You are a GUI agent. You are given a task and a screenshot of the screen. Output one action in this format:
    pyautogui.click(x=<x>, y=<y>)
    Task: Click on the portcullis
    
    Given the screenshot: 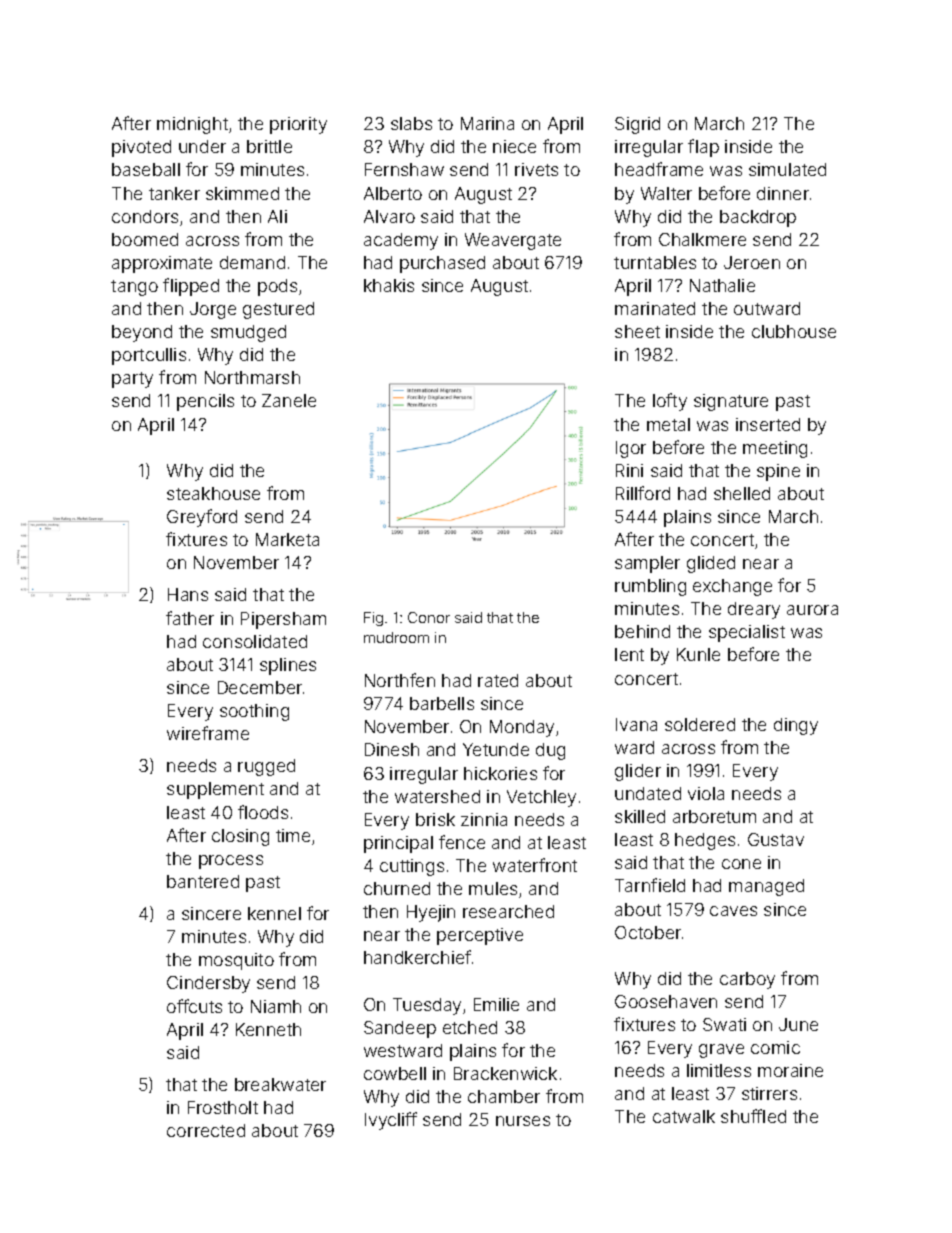 What is the action you would take?
    pyautogui.click(x=149, y=356)
